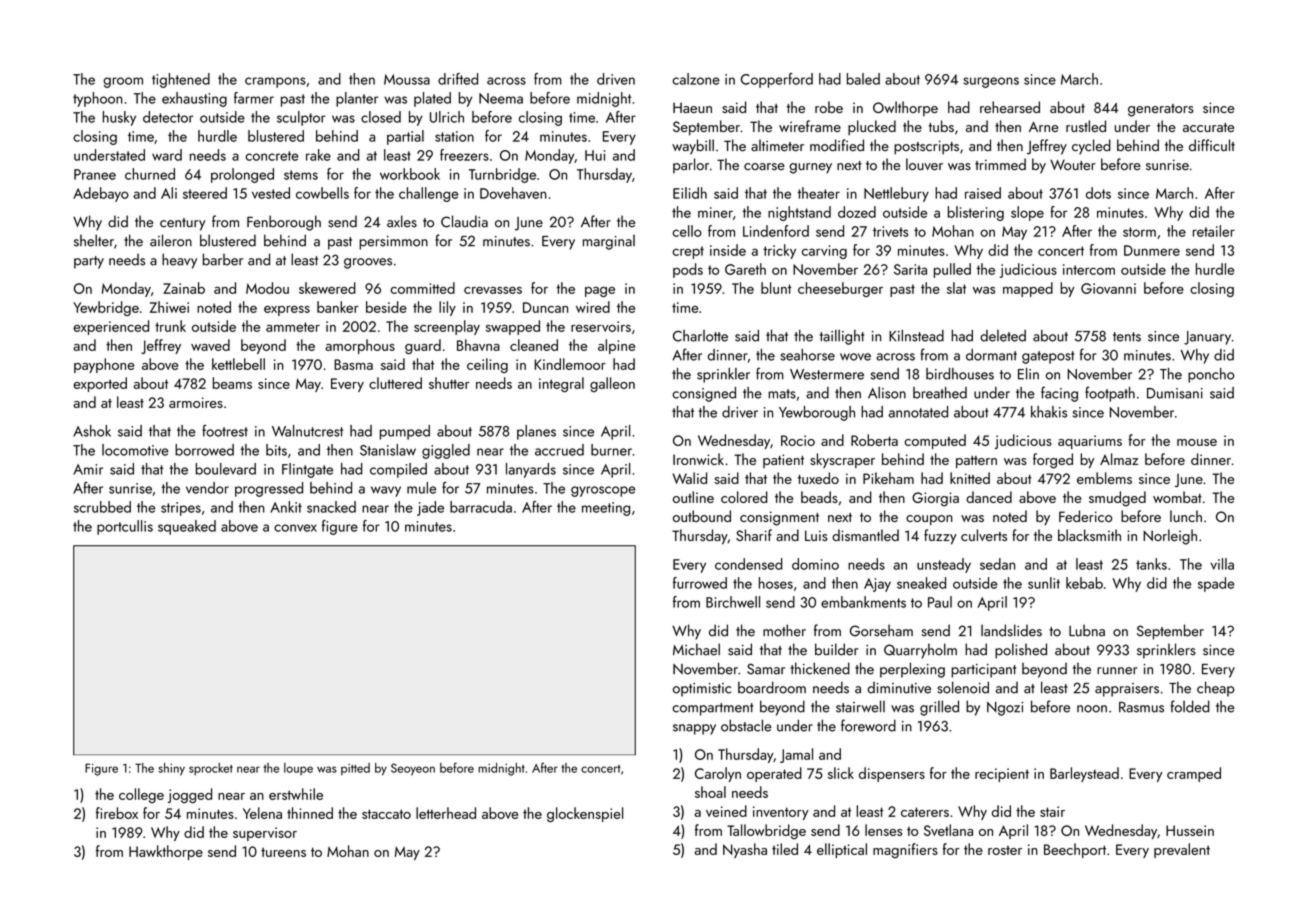  What do you see at coordinates (286, 507) in the screenshot?
I see `Ankit` at bounding box center [286, 507].
